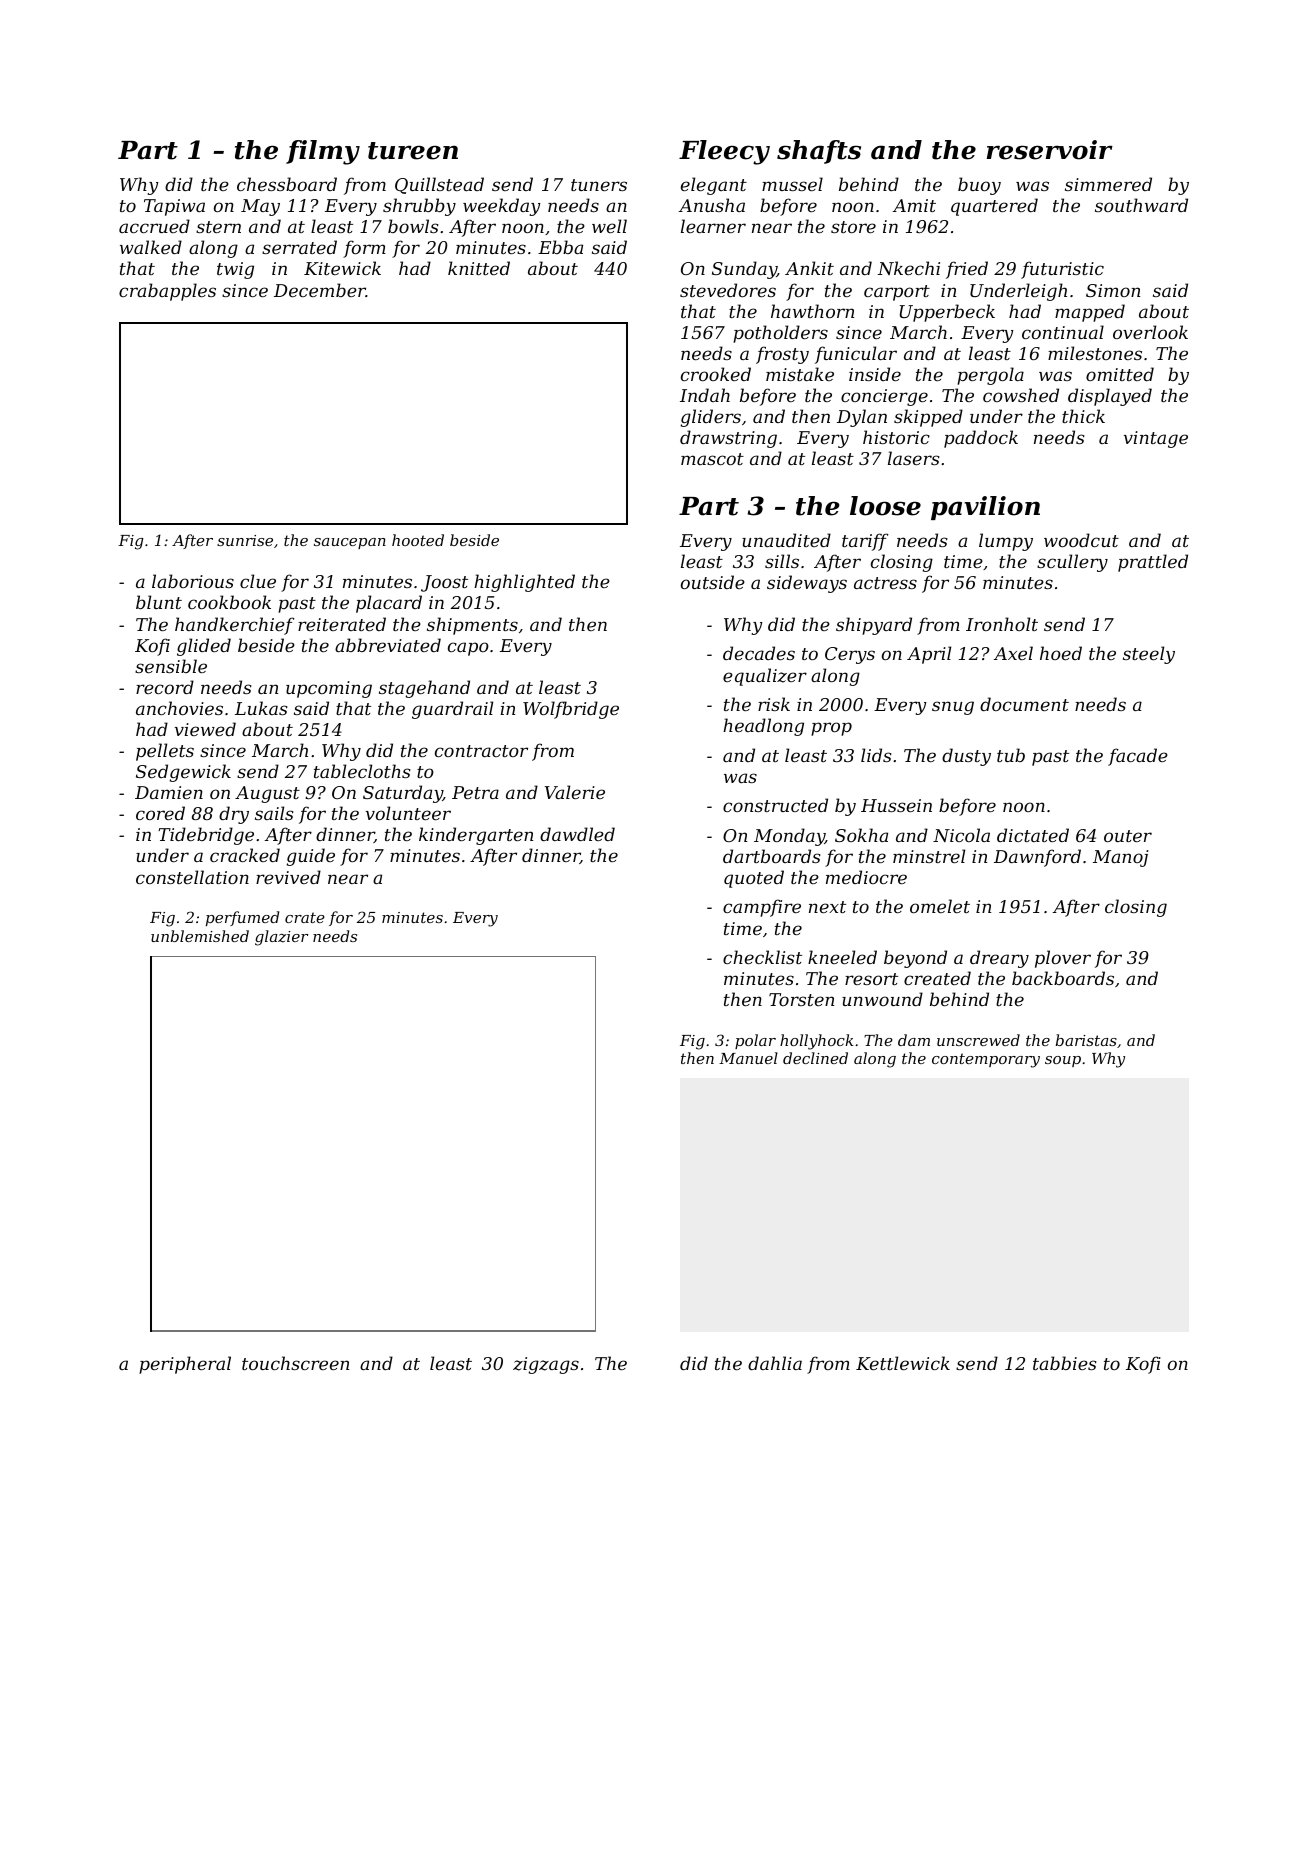 The width and height of the screenshot is (1308, 1849). Describe the element at coordinates (1065, 1363) in the screenshot. I see `tabbies` at that location.
